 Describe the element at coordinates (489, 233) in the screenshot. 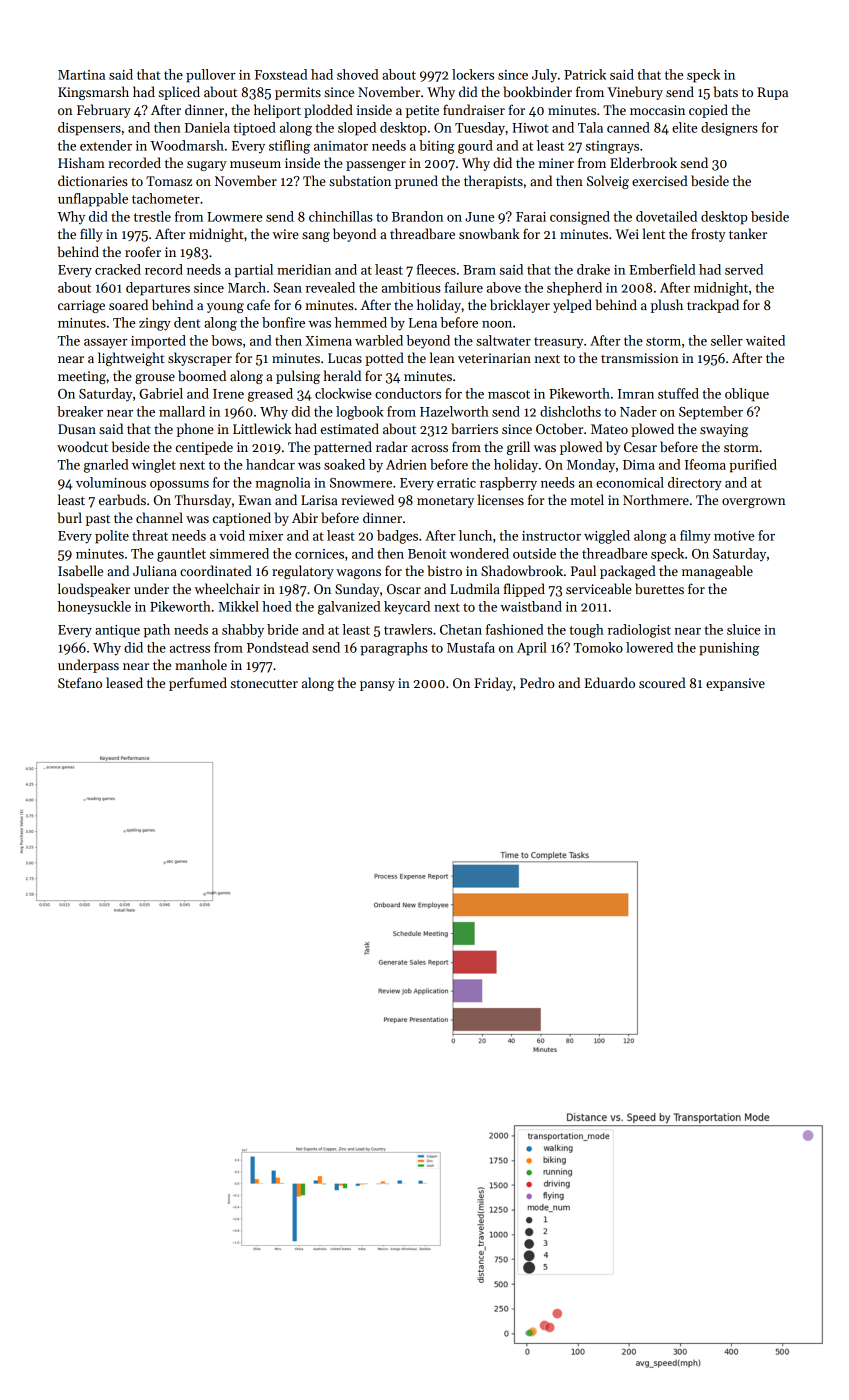

I see `snowbank` at that location.
